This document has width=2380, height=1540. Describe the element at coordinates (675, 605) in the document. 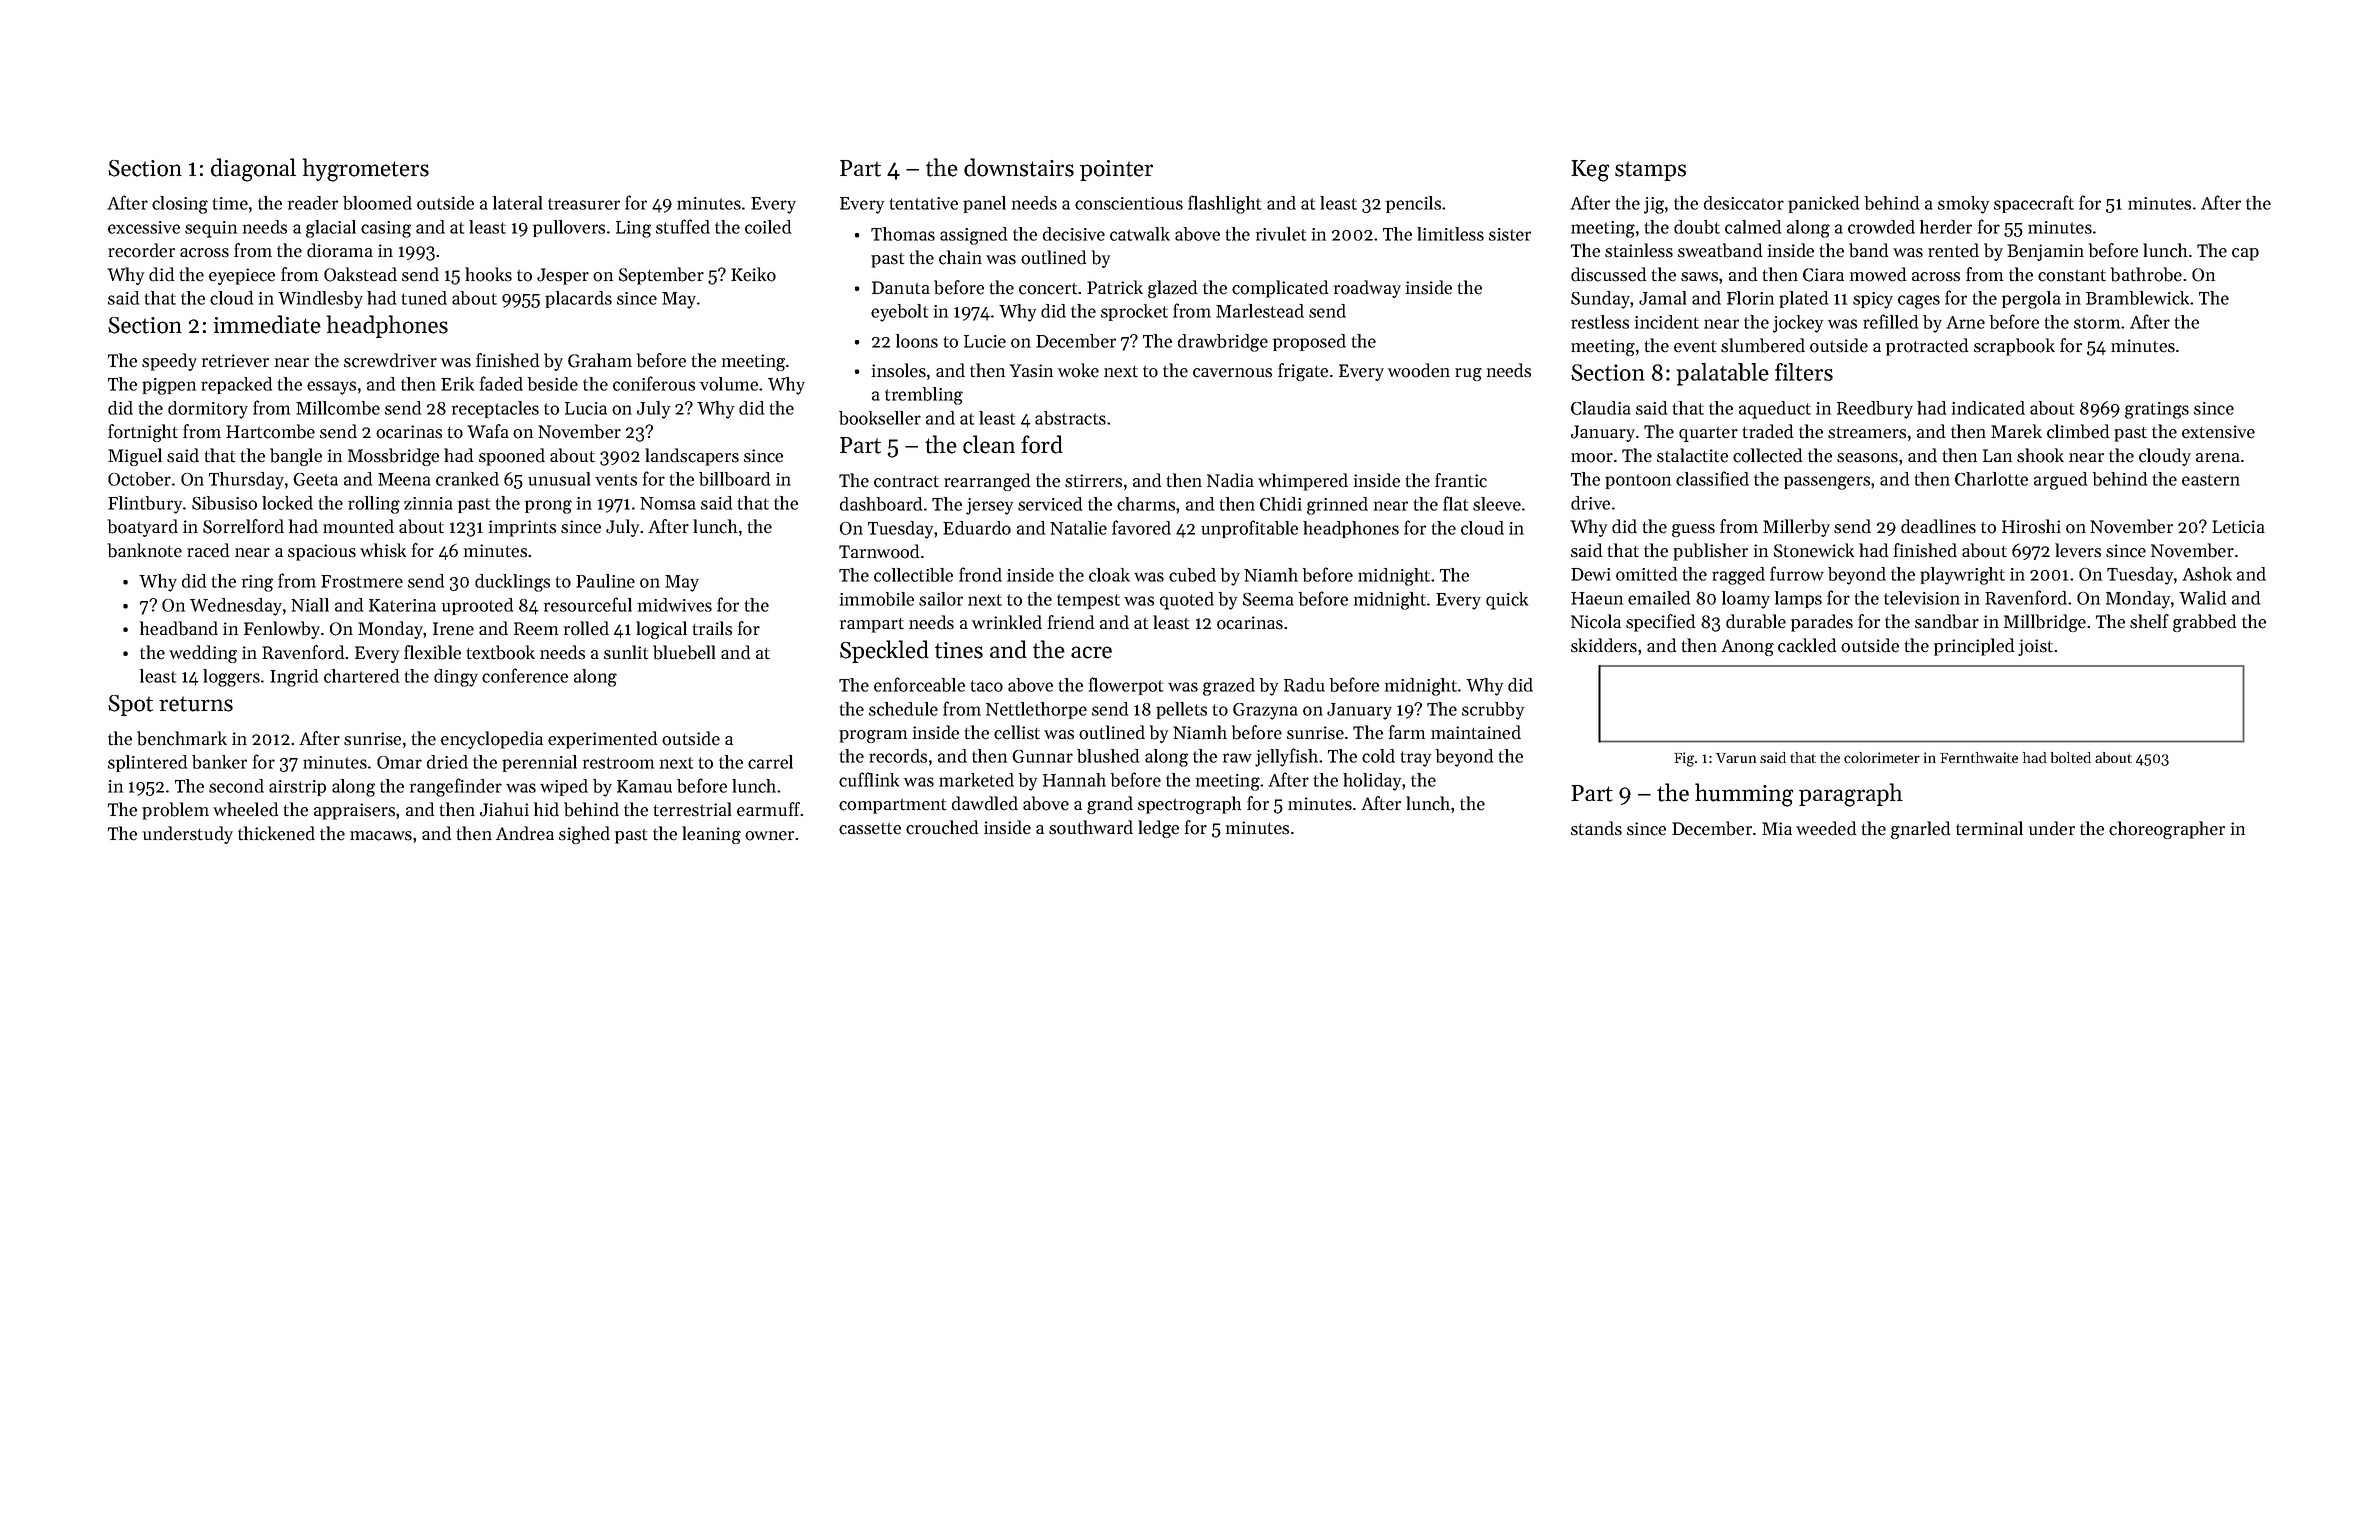

I see `midwives` at that location.
